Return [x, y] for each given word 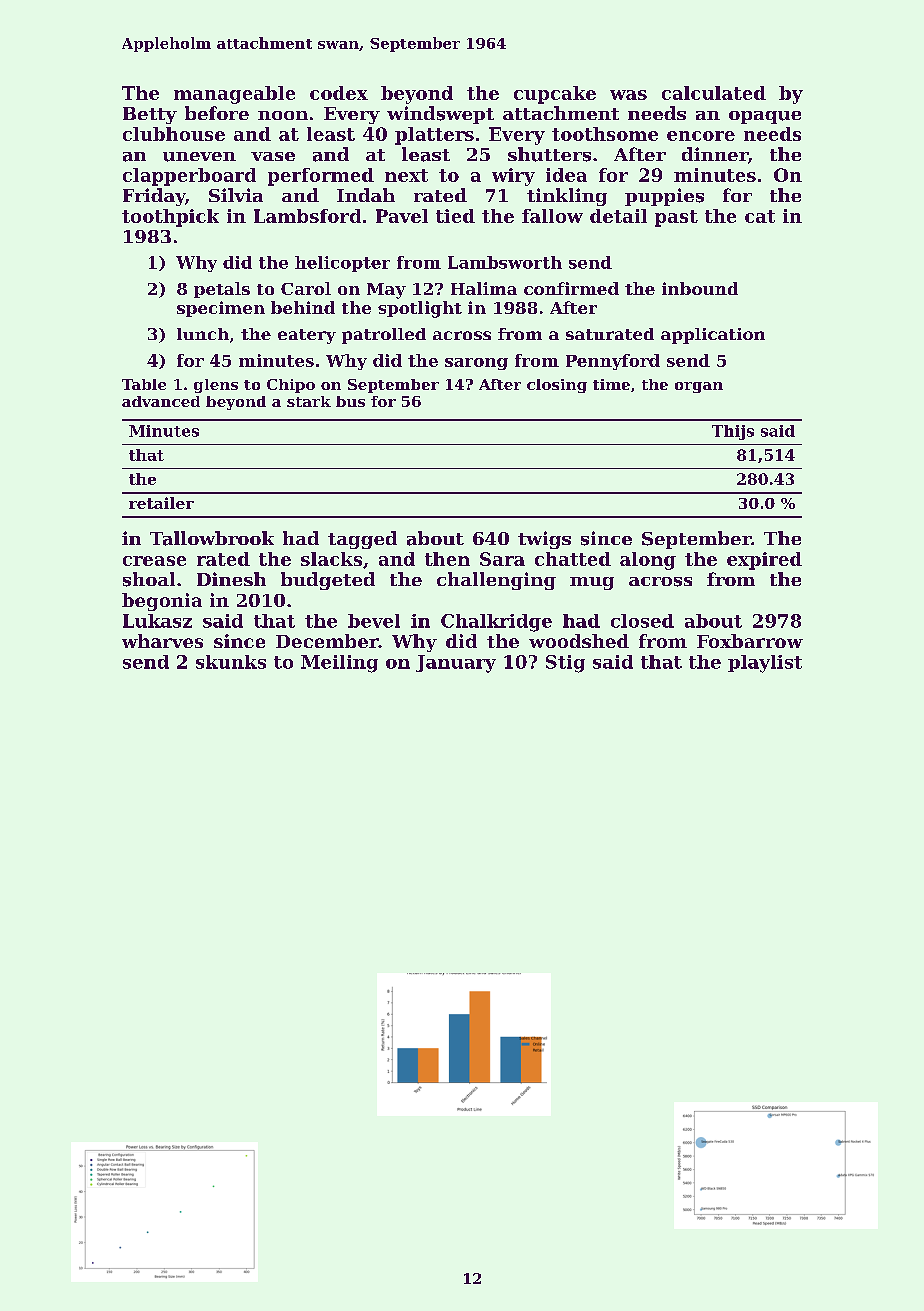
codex [339, 93]
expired [764, 561]
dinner [715, 154]
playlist [765, 664]
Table [144, 384]
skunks [231, 662]
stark [309, 401]
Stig [565, 664]
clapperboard [189, 177]
